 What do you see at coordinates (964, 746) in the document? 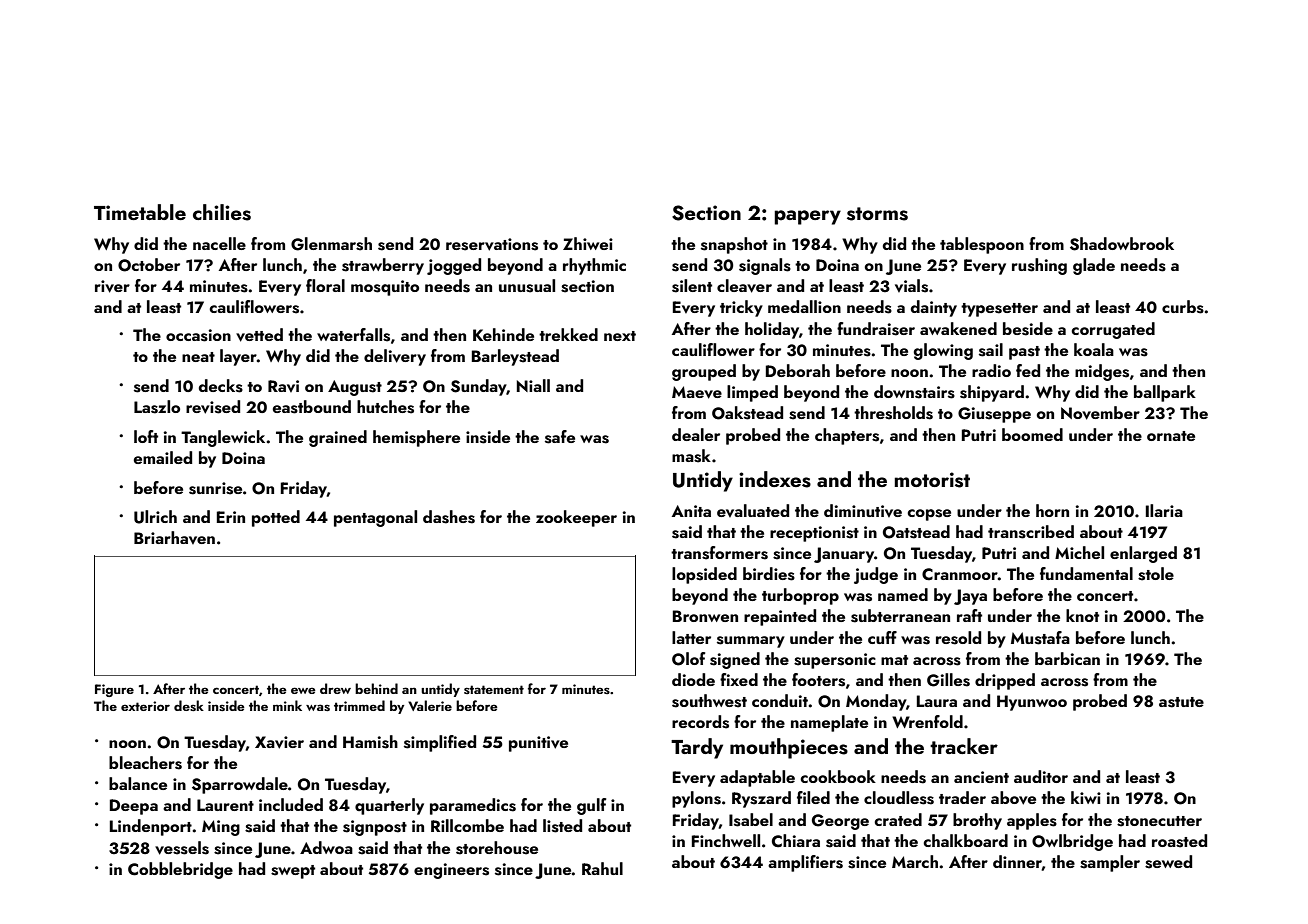
I see `tracker` at bounding box center [964, 746].
